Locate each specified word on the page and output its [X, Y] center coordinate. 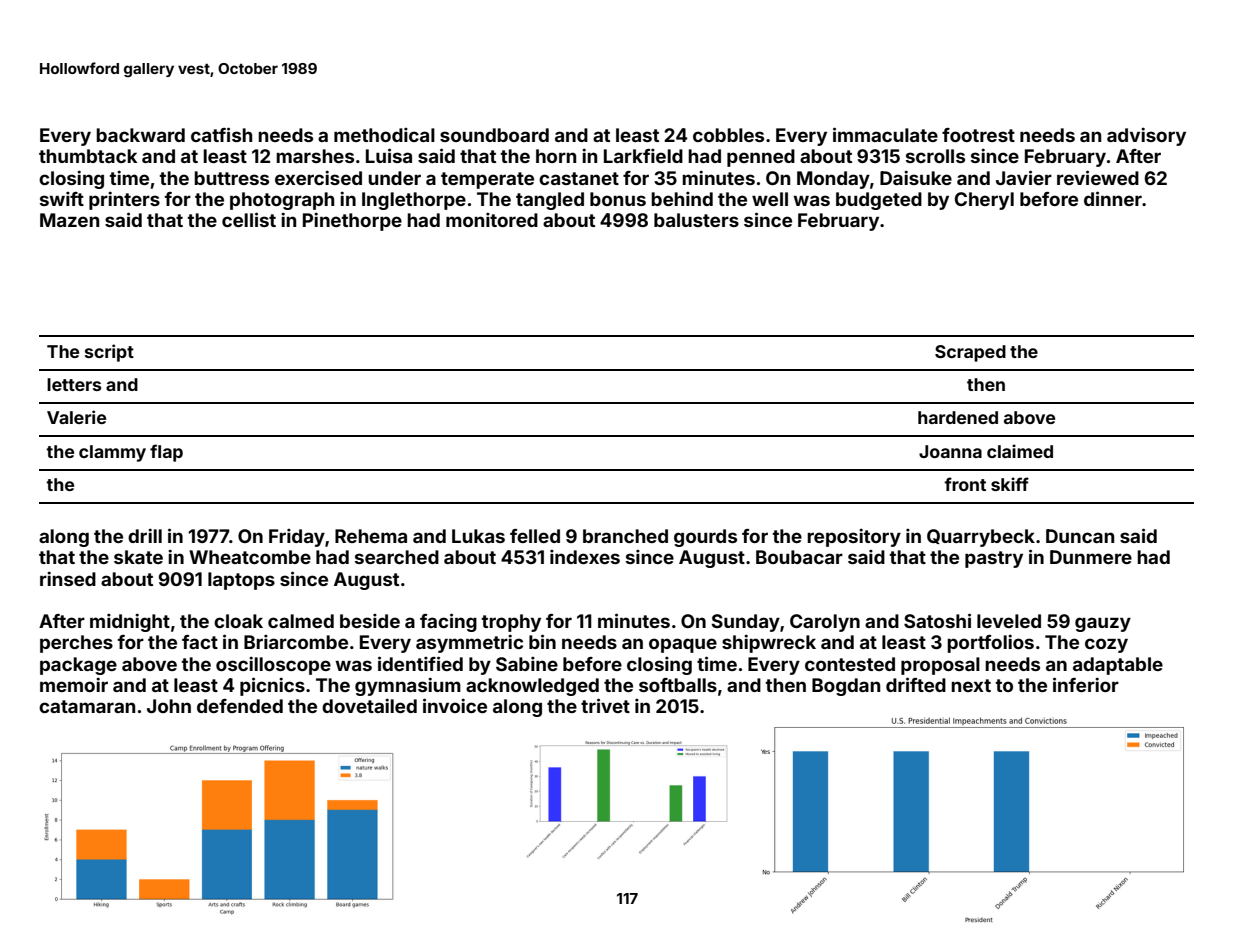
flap [166, 453]
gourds [705, 538]
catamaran [87, 706]
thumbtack [88, 156]
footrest [978, 135]
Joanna [950, 451]
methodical [384, 135]
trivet [605, 705]
